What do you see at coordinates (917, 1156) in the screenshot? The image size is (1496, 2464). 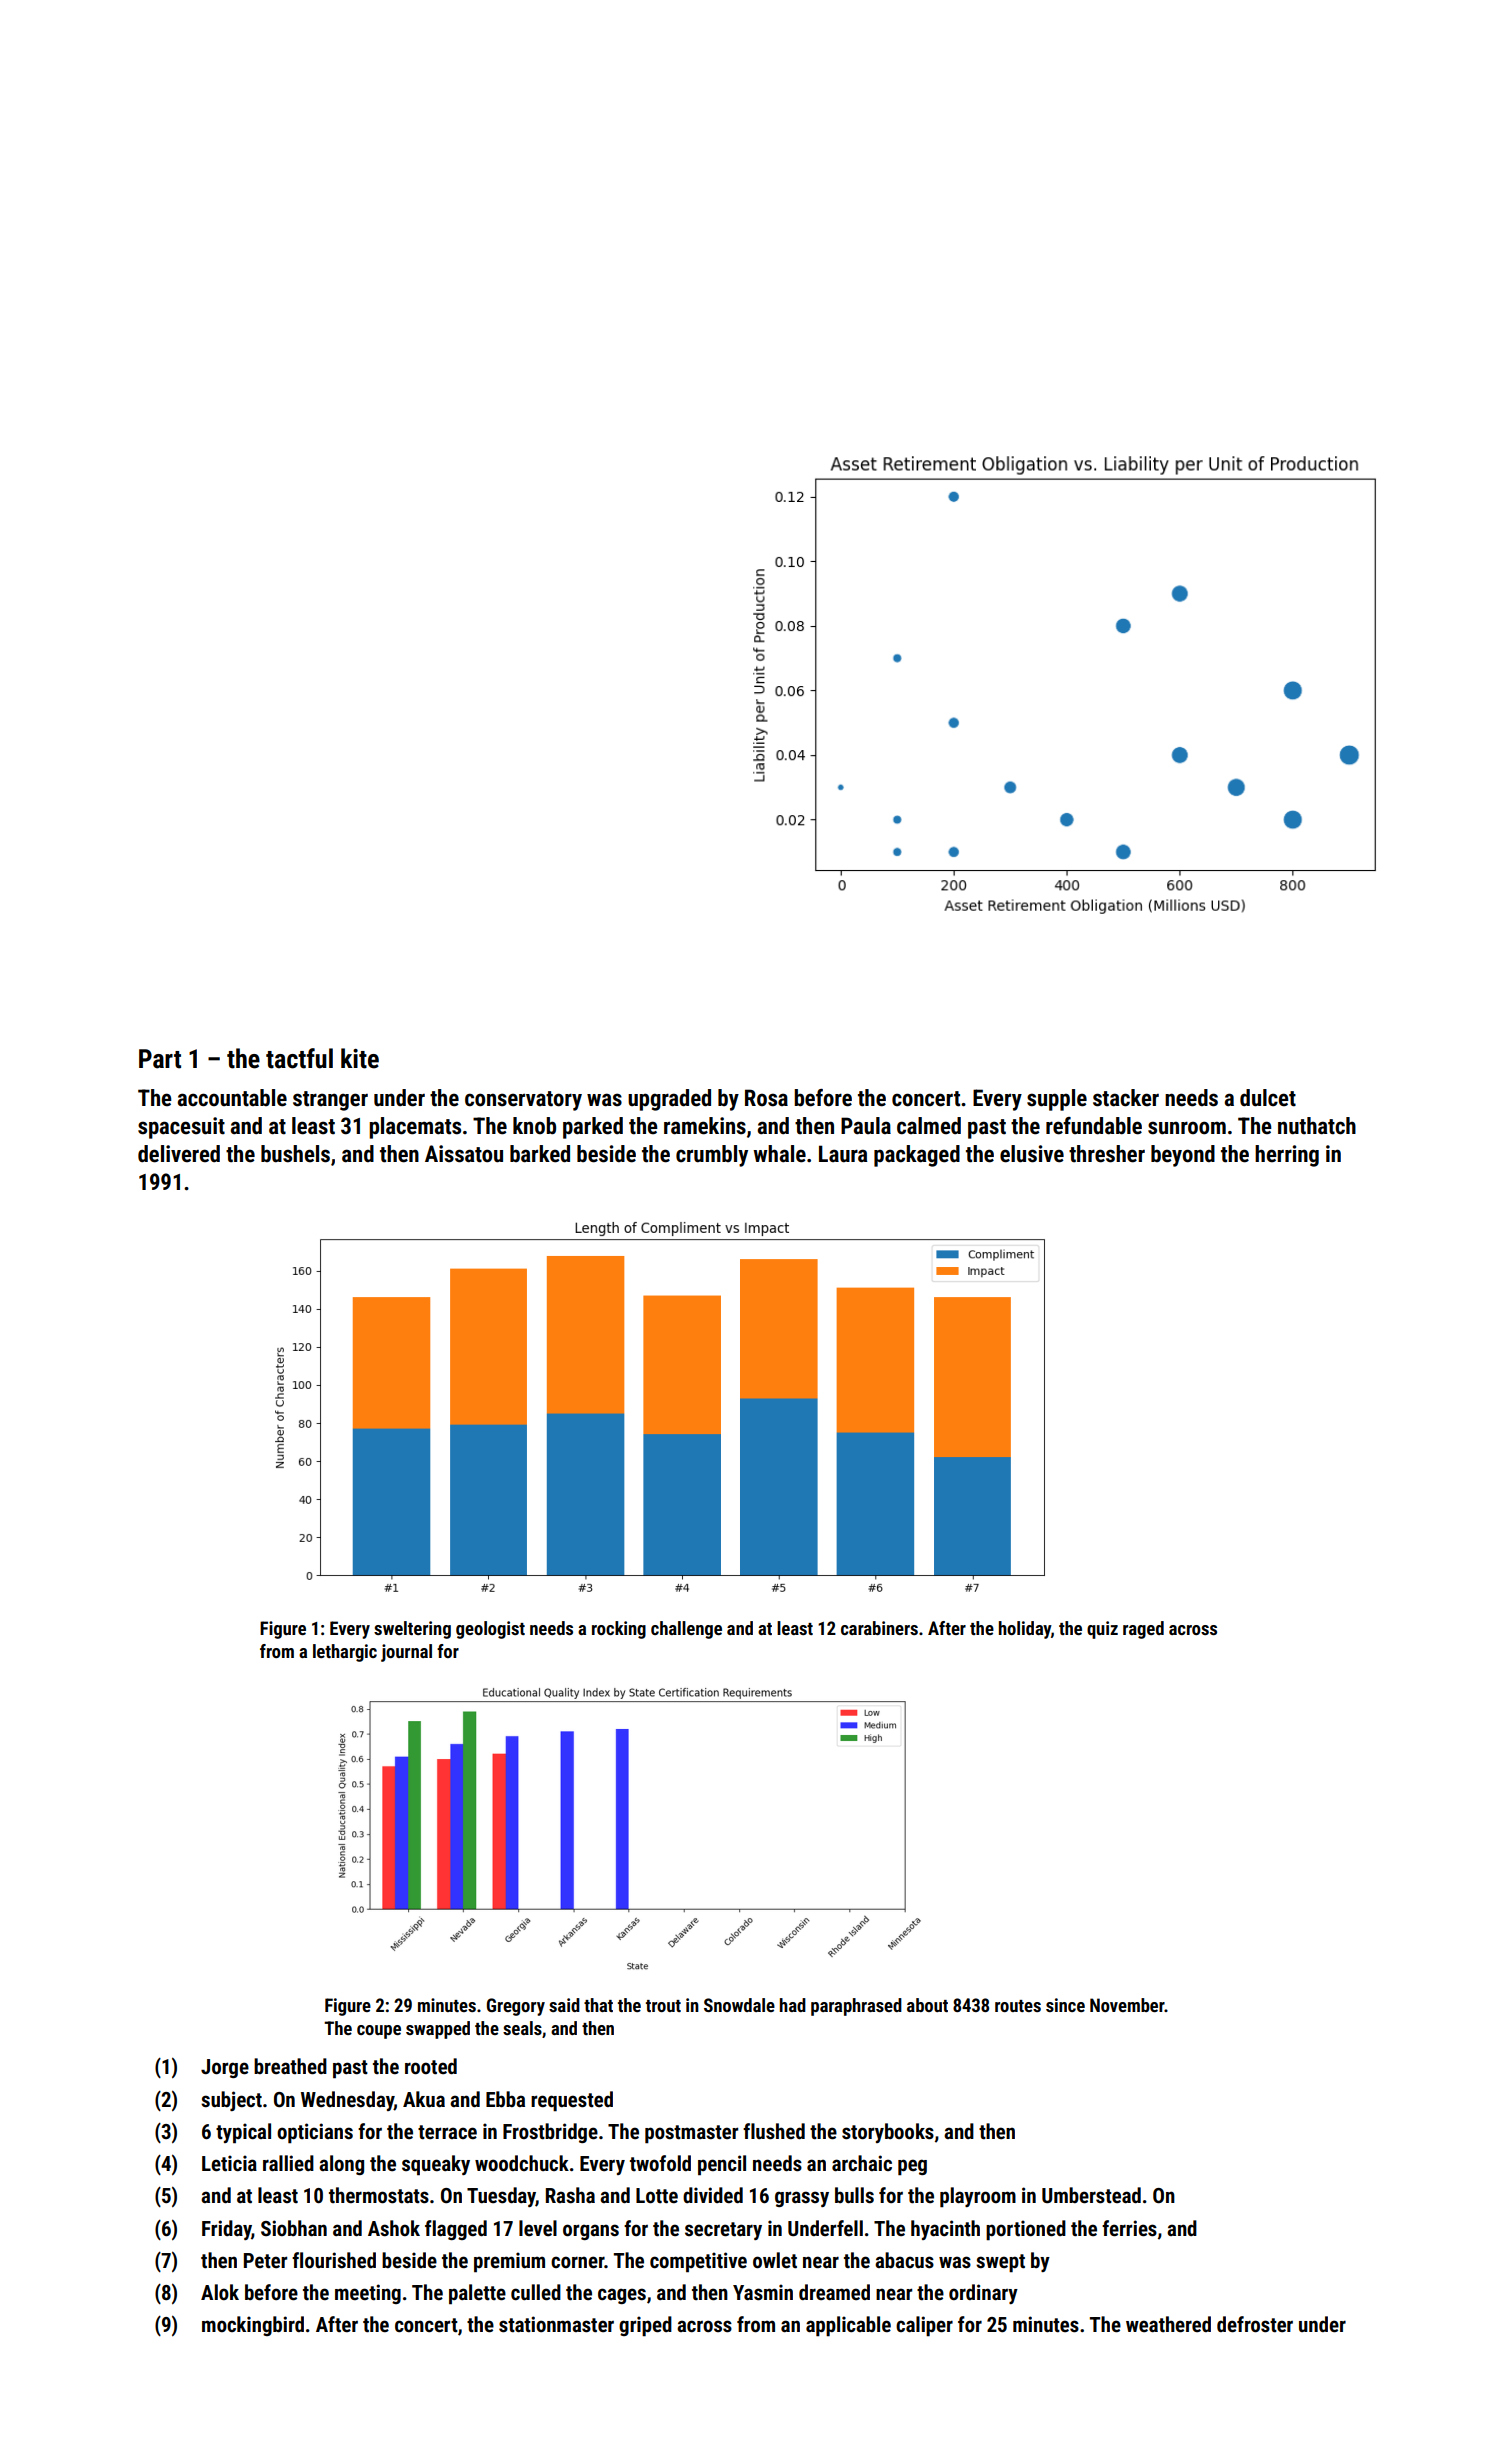 I see `packaged` at bounding box center [917, 1156].
